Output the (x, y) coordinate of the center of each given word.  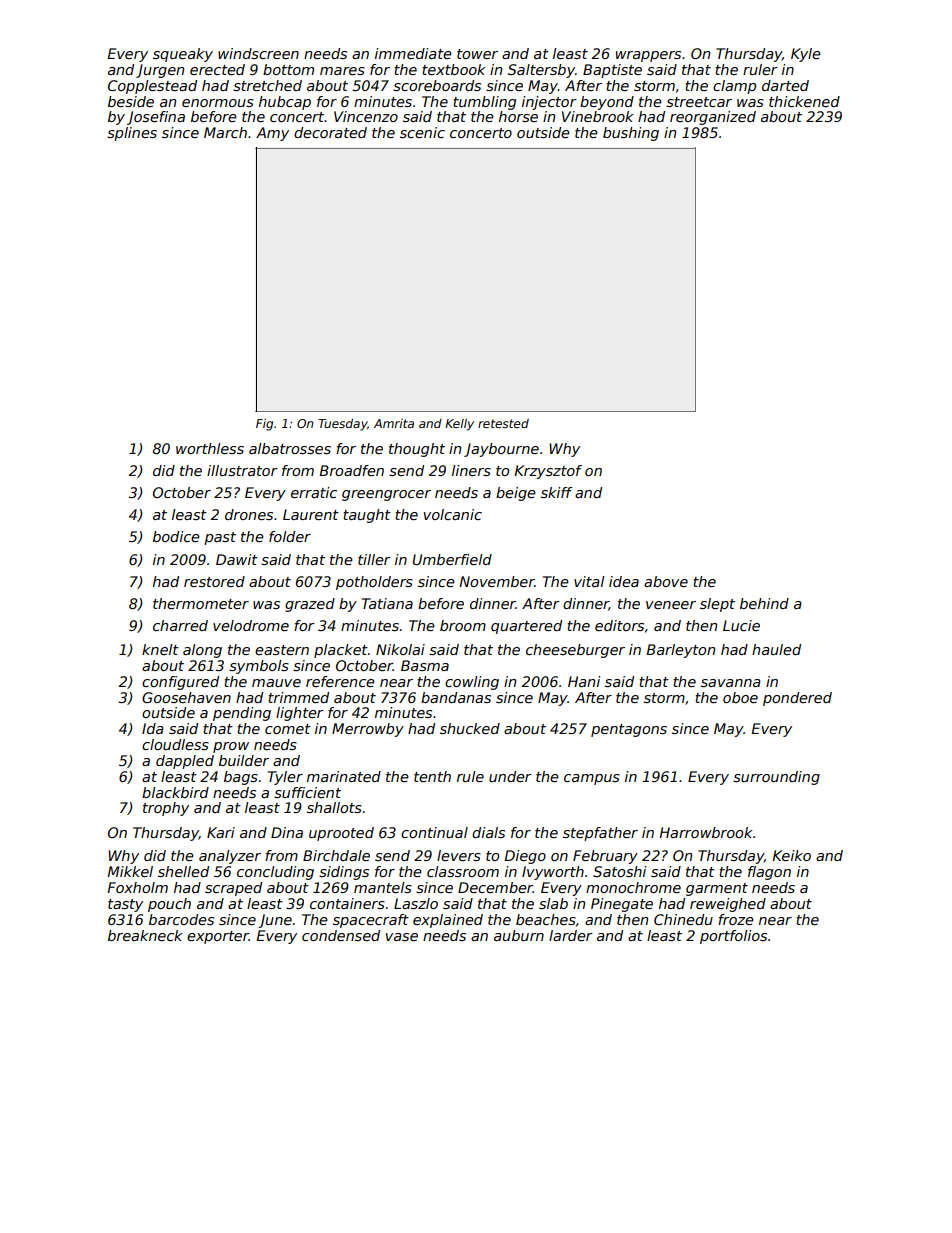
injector (549, 103)
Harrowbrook (706, 832)
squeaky (183, 55)
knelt (160, 649)
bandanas (456, 697)
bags (241, 778)
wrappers (648, 56)
